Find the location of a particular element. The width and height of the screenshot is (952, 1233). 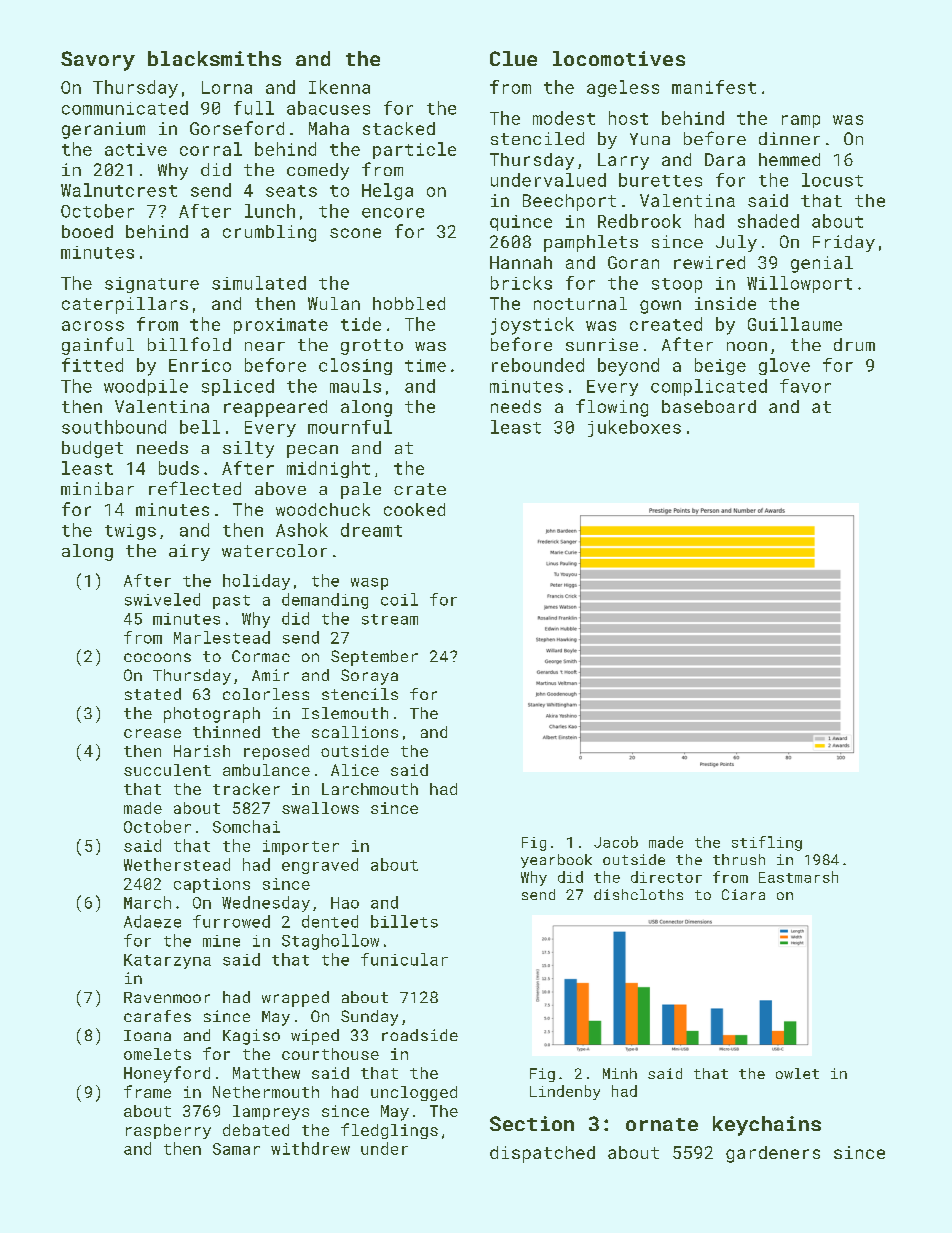

dispatched is located at coordinates (542, 1154).
